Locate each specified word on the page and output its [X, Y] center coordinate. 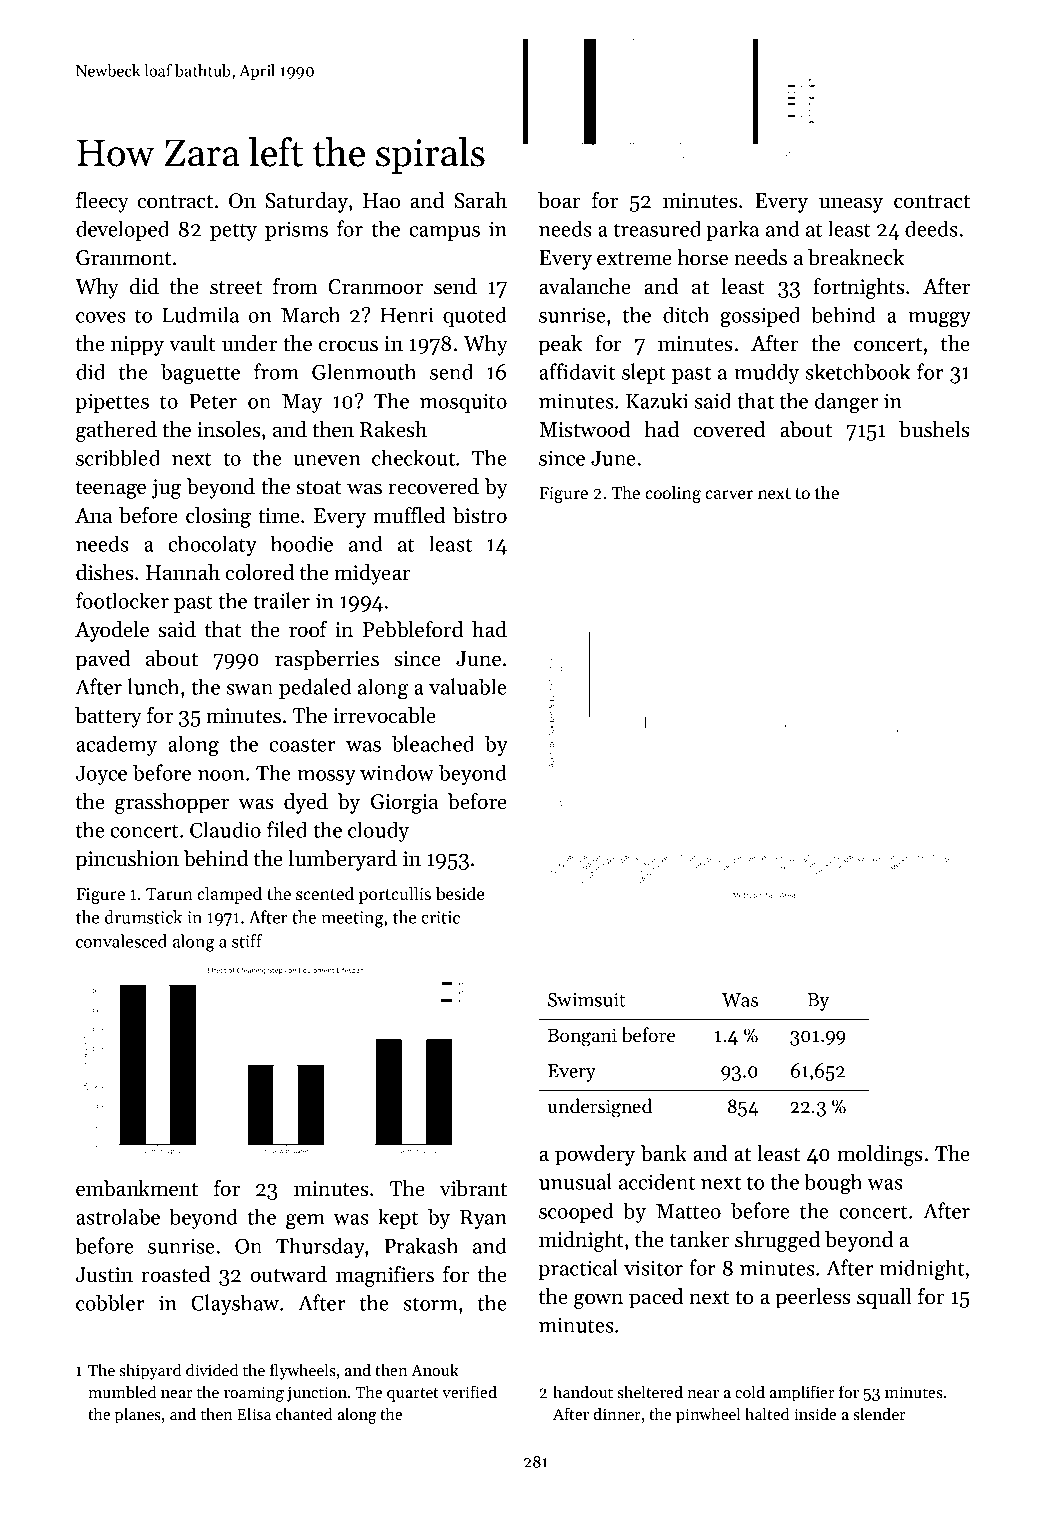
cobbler [110, 1302]
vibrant [473, 1188]
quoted [475, 316]
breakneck [856, 257]
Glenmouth [364, 371]
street [236, 288]
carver [729, 494]
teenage [111, 490]
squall [884, 1298]
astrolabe [118, 1216]
